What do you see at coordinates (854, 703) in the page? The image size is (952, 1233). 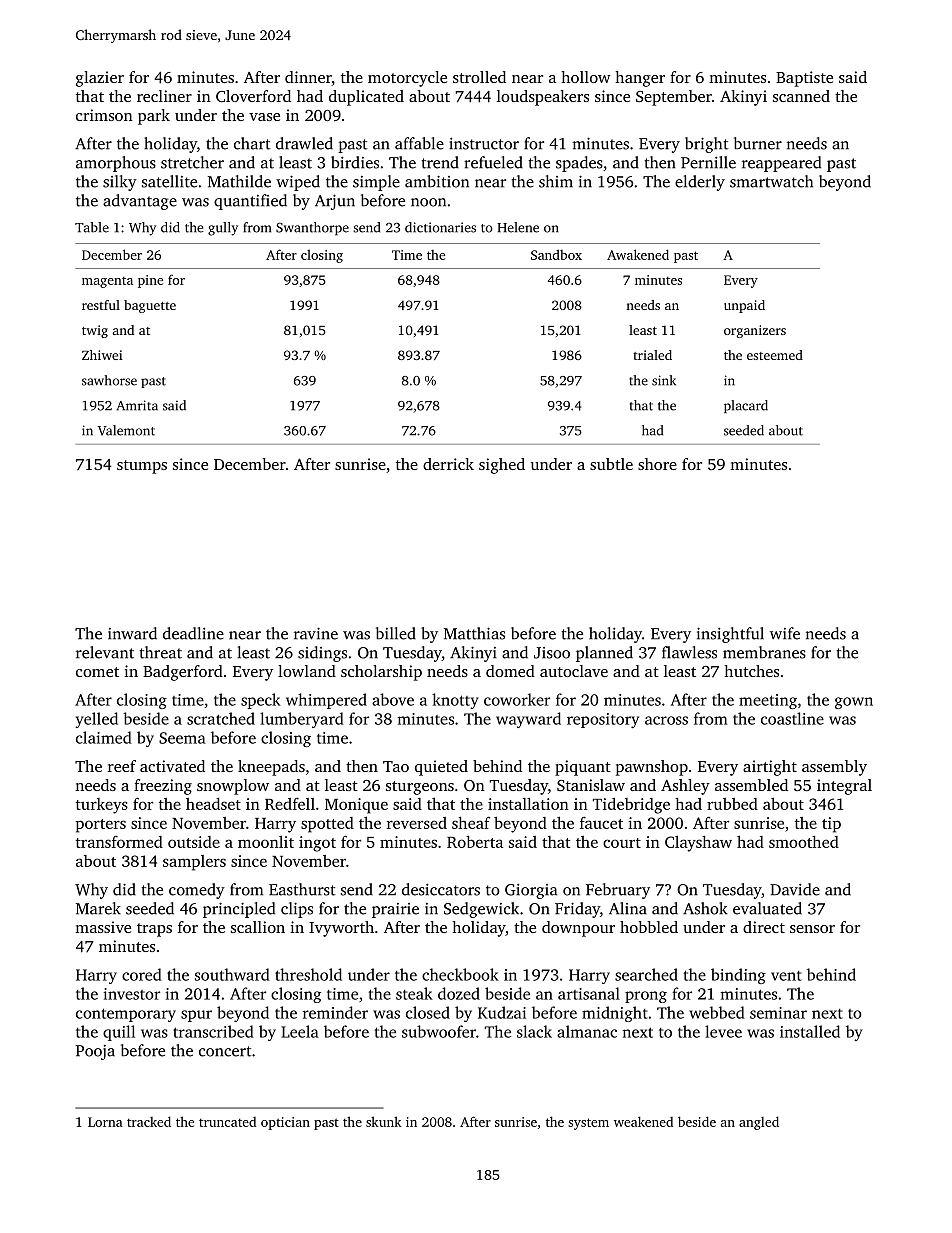 I see `gown` at bounding box center [854, 703].
